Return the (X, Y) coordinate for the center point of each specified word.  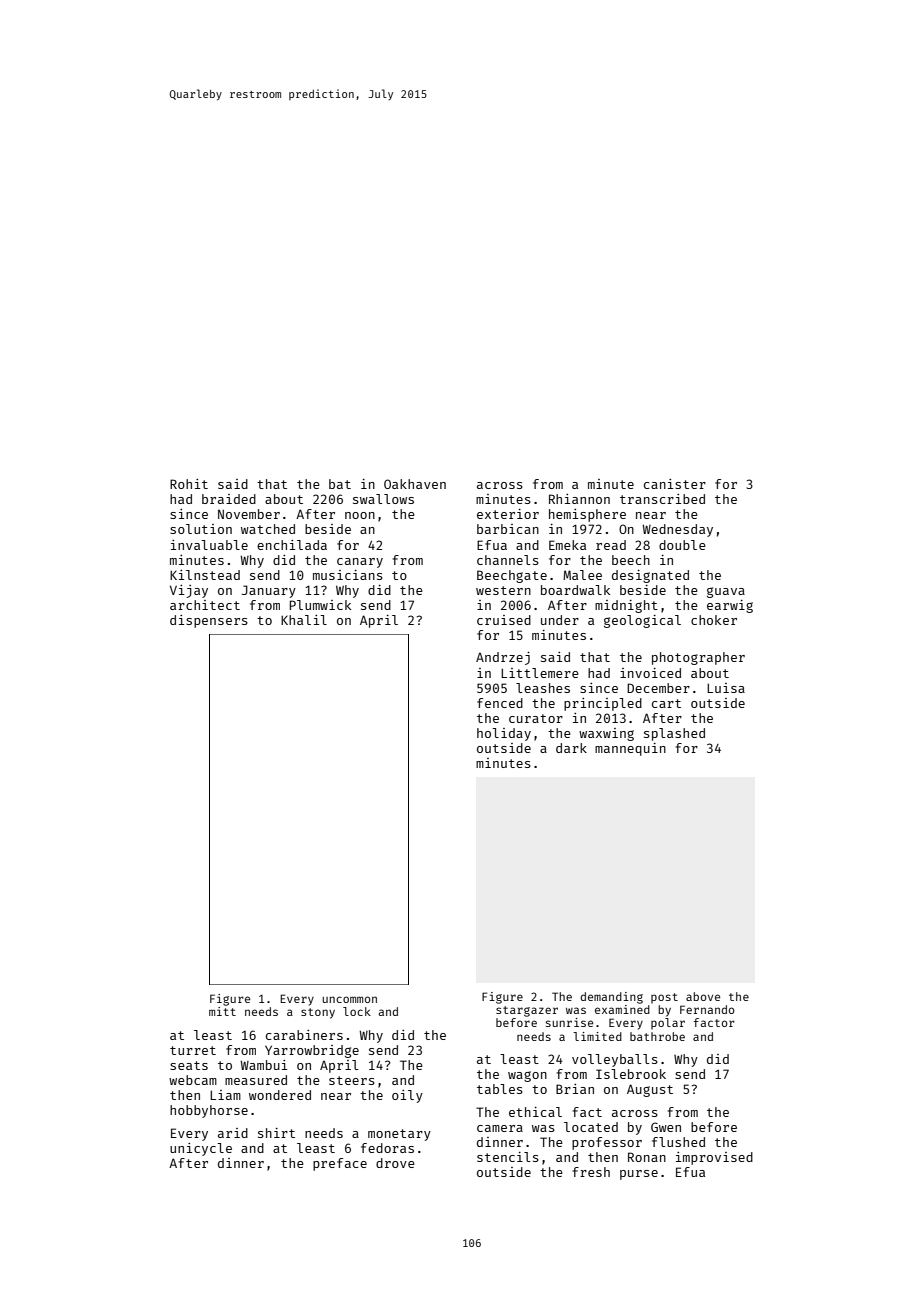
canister (675, 484)
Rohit (189, 484)
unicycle (201, 1149)
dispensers (209, 621)
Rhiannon (579, 499)
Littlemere (540, 673)
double (682, 545)
